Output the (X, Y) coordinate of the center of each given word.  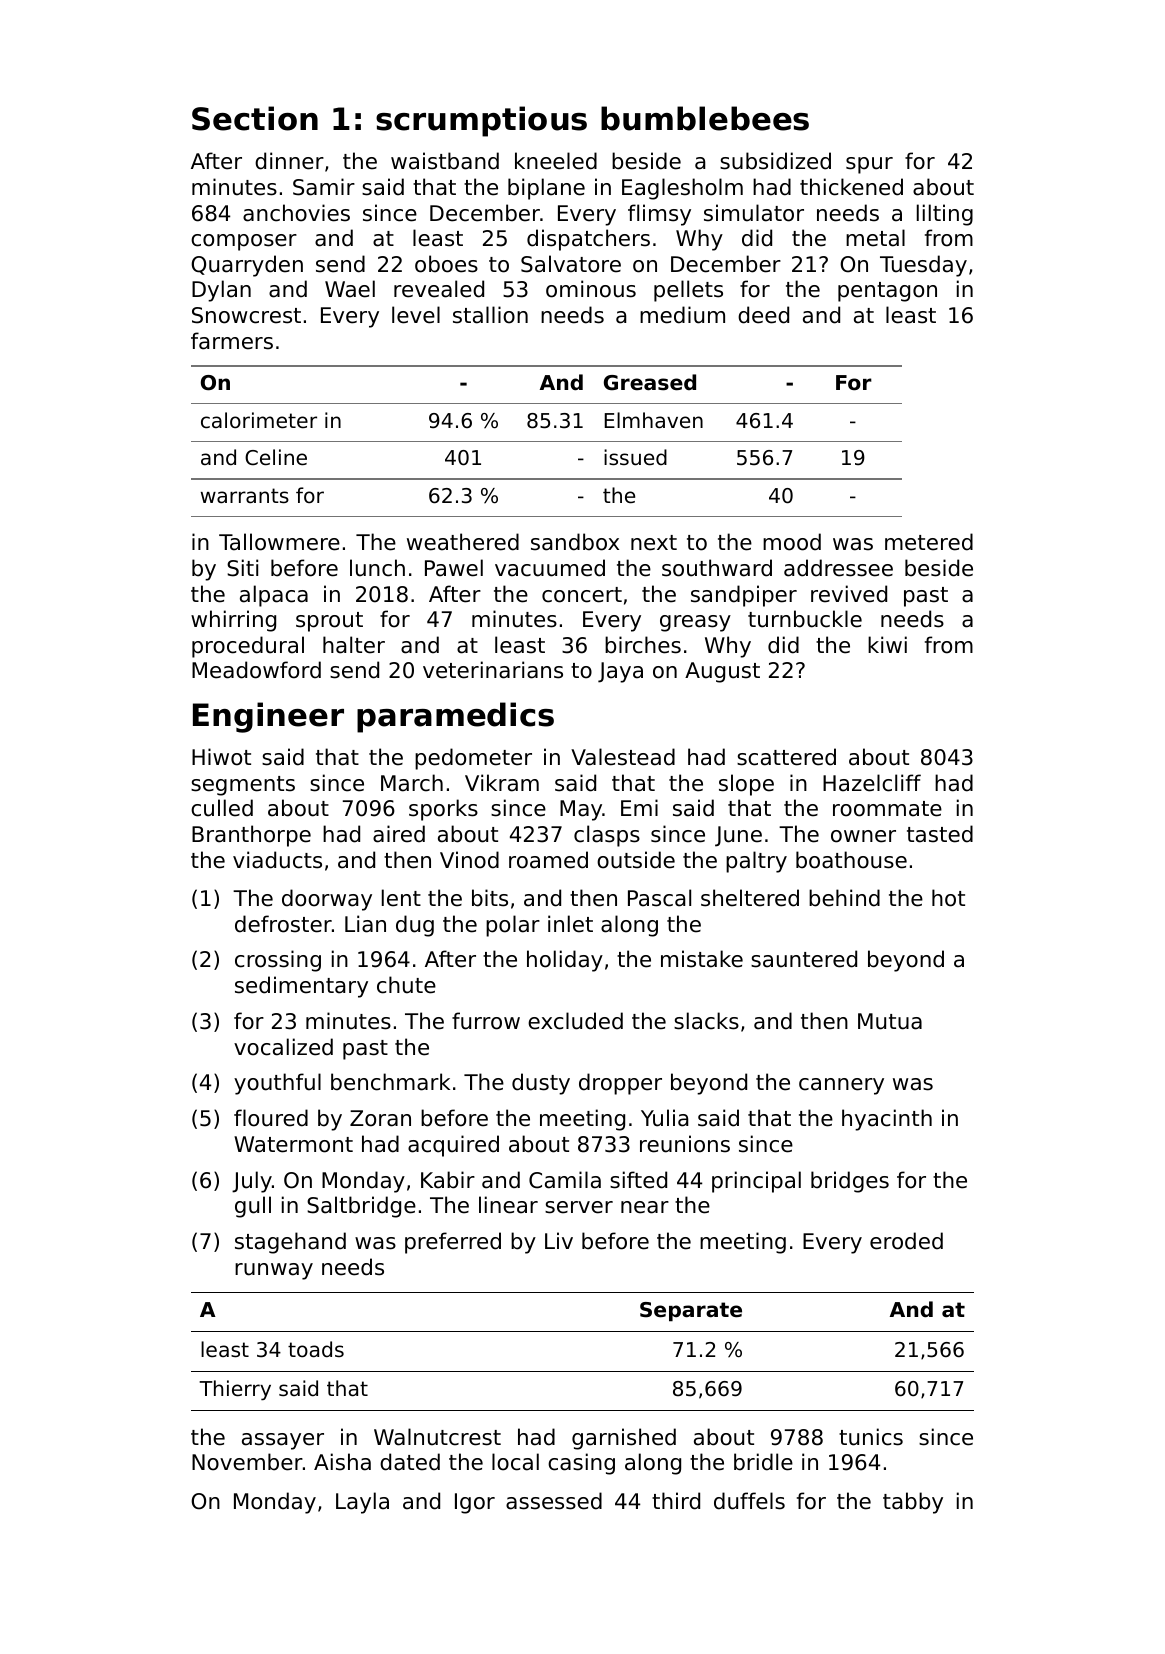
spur (869, 165)
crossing (278, 961)
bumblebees (705, 118)
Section (255, 118)
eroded (906, 1241)
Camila (565, 1180)
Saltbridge (361, 1207)
